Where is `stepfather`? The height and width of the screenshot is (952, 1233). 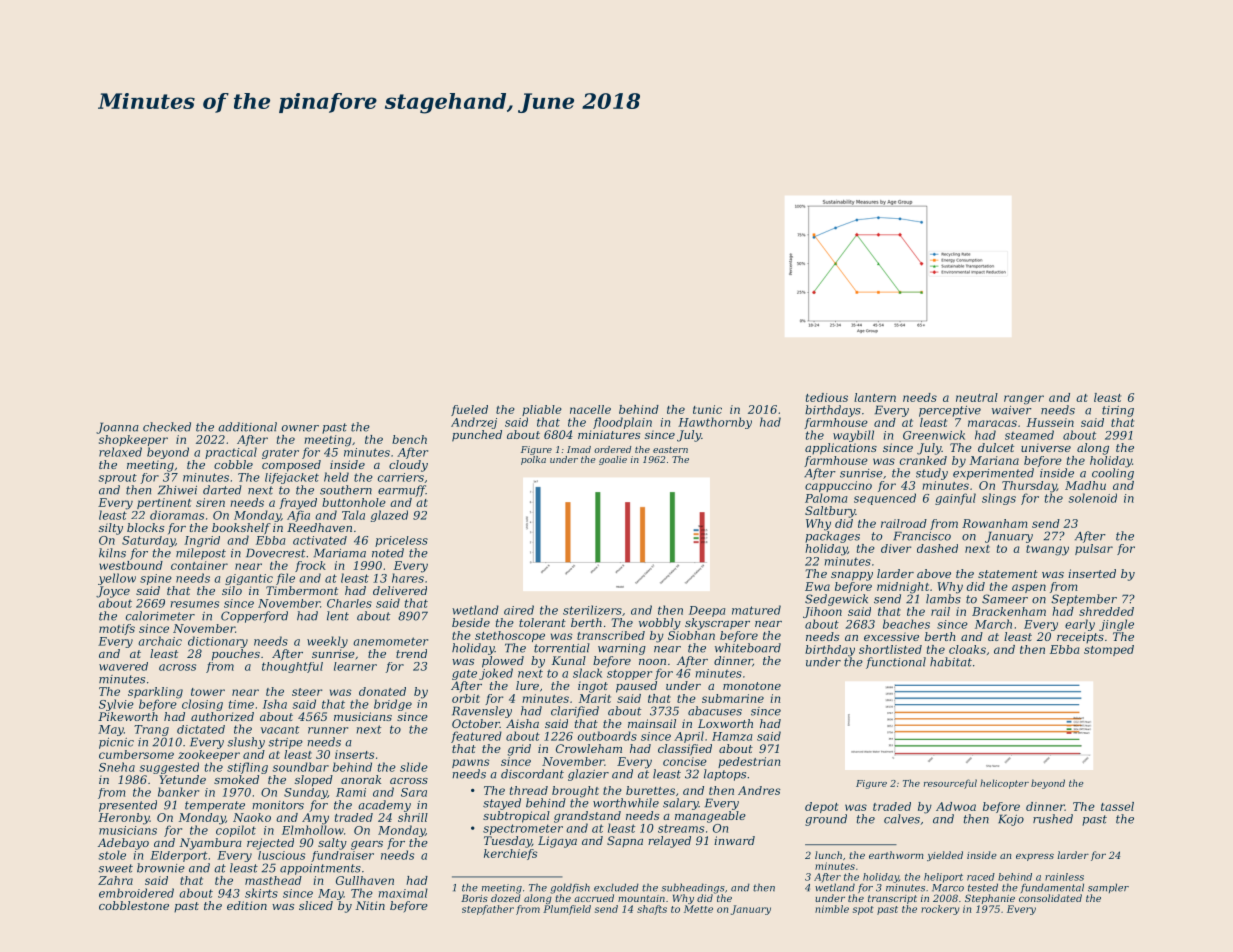 stepfather is located at coordinates (488, 910).
